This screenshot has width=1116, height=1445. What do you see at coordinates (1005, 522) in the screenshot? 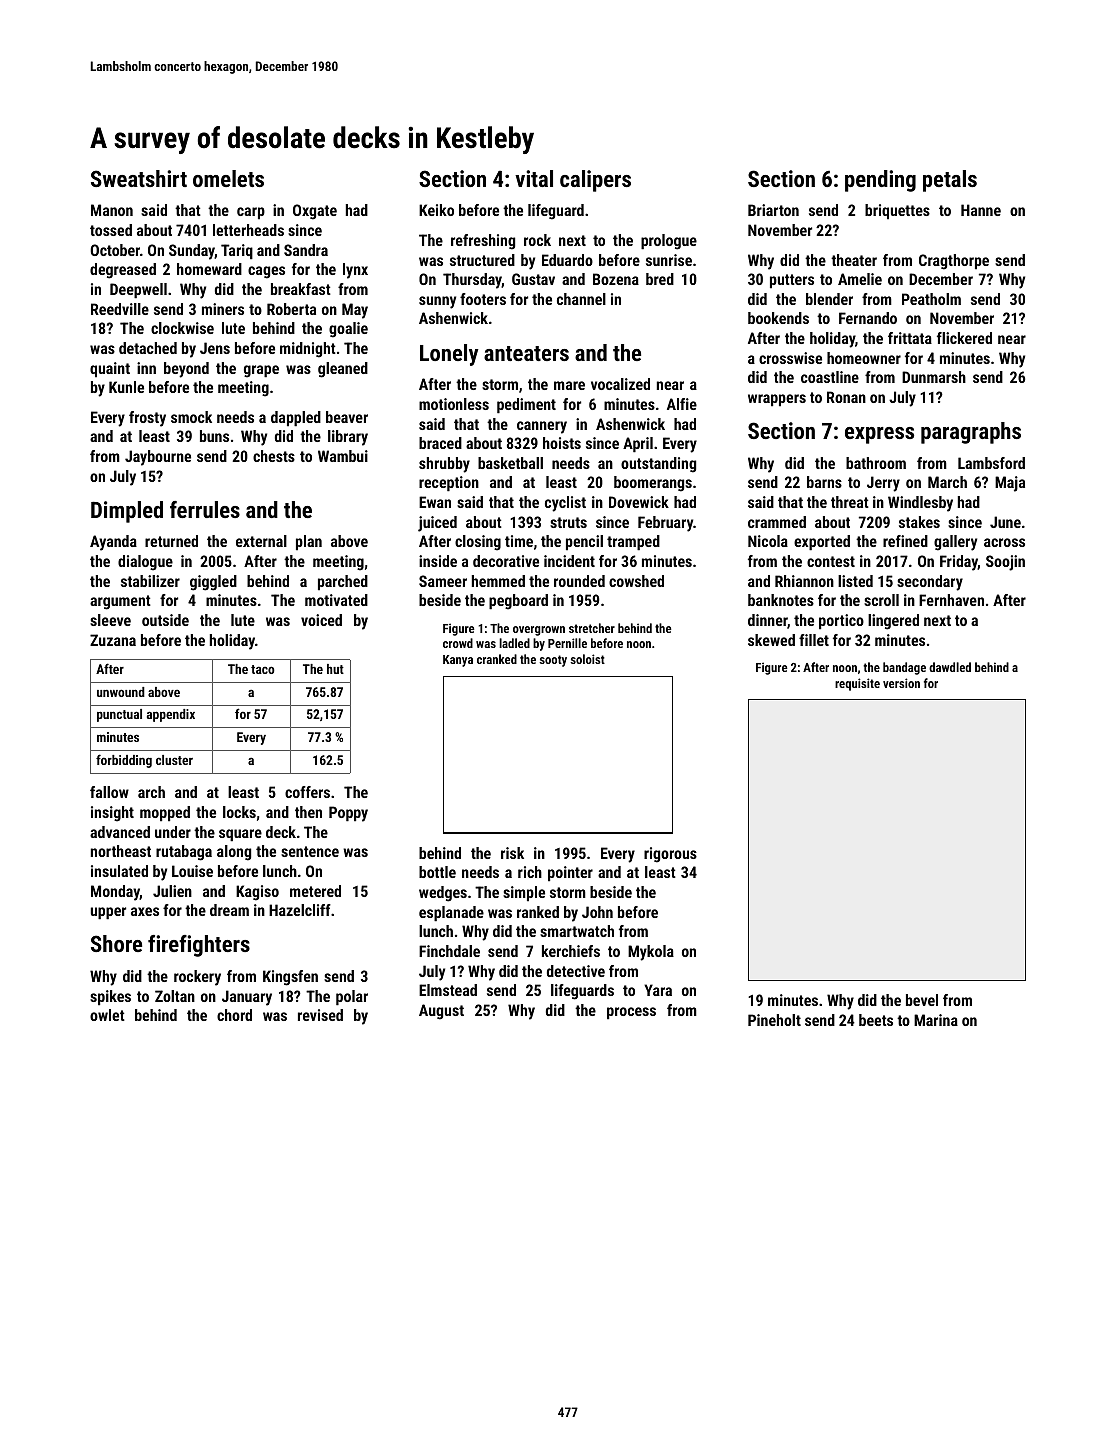
I see `June` at bounding box center [1005, 522].
